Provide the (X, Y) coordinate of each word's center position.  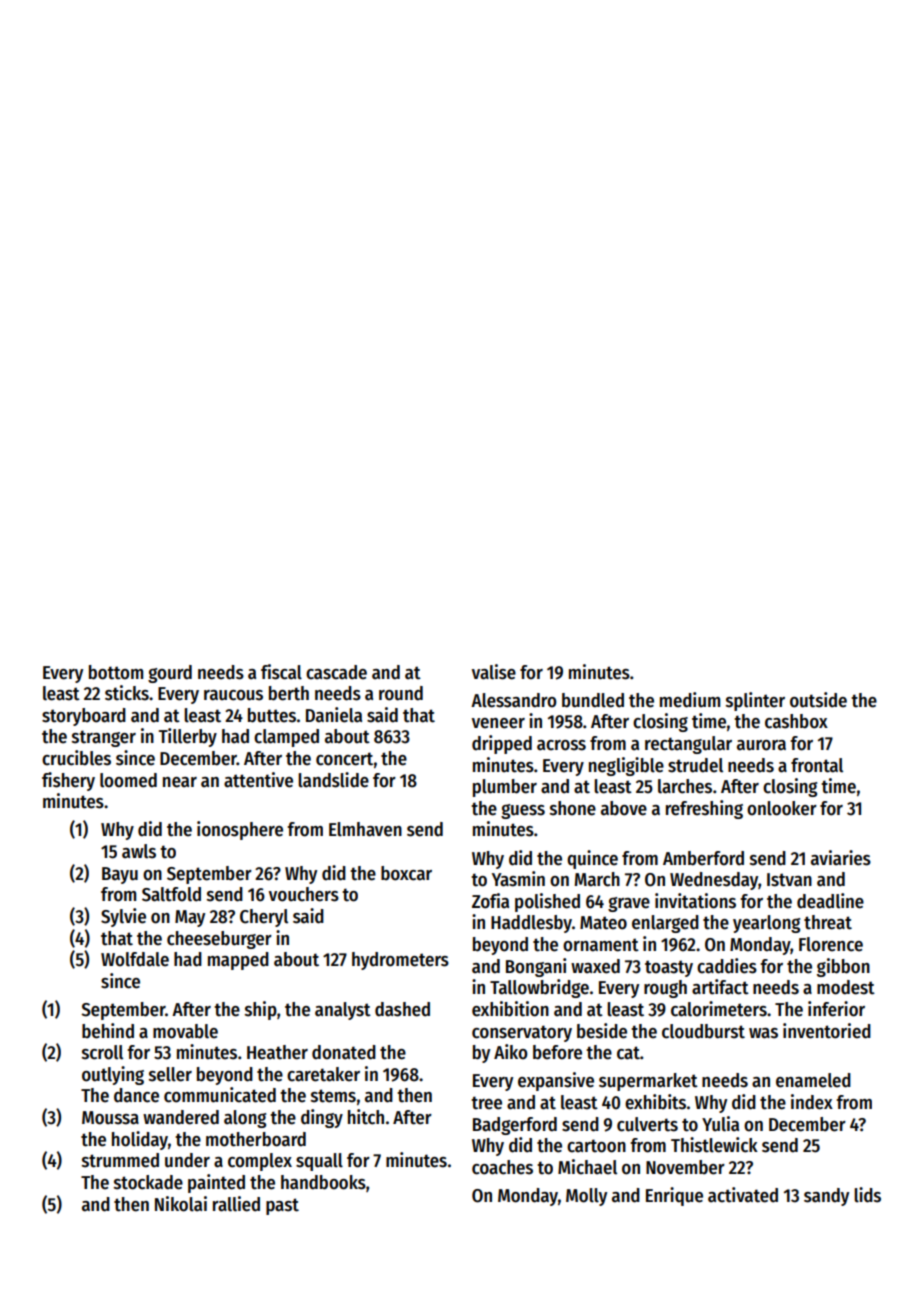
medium (690, 700)
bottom (116, 672)
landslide (333, 780)
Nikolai (181, 1204)
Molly (586, 1197)
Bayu (120, 875)
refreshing (704, 809)
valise (494, 672)
